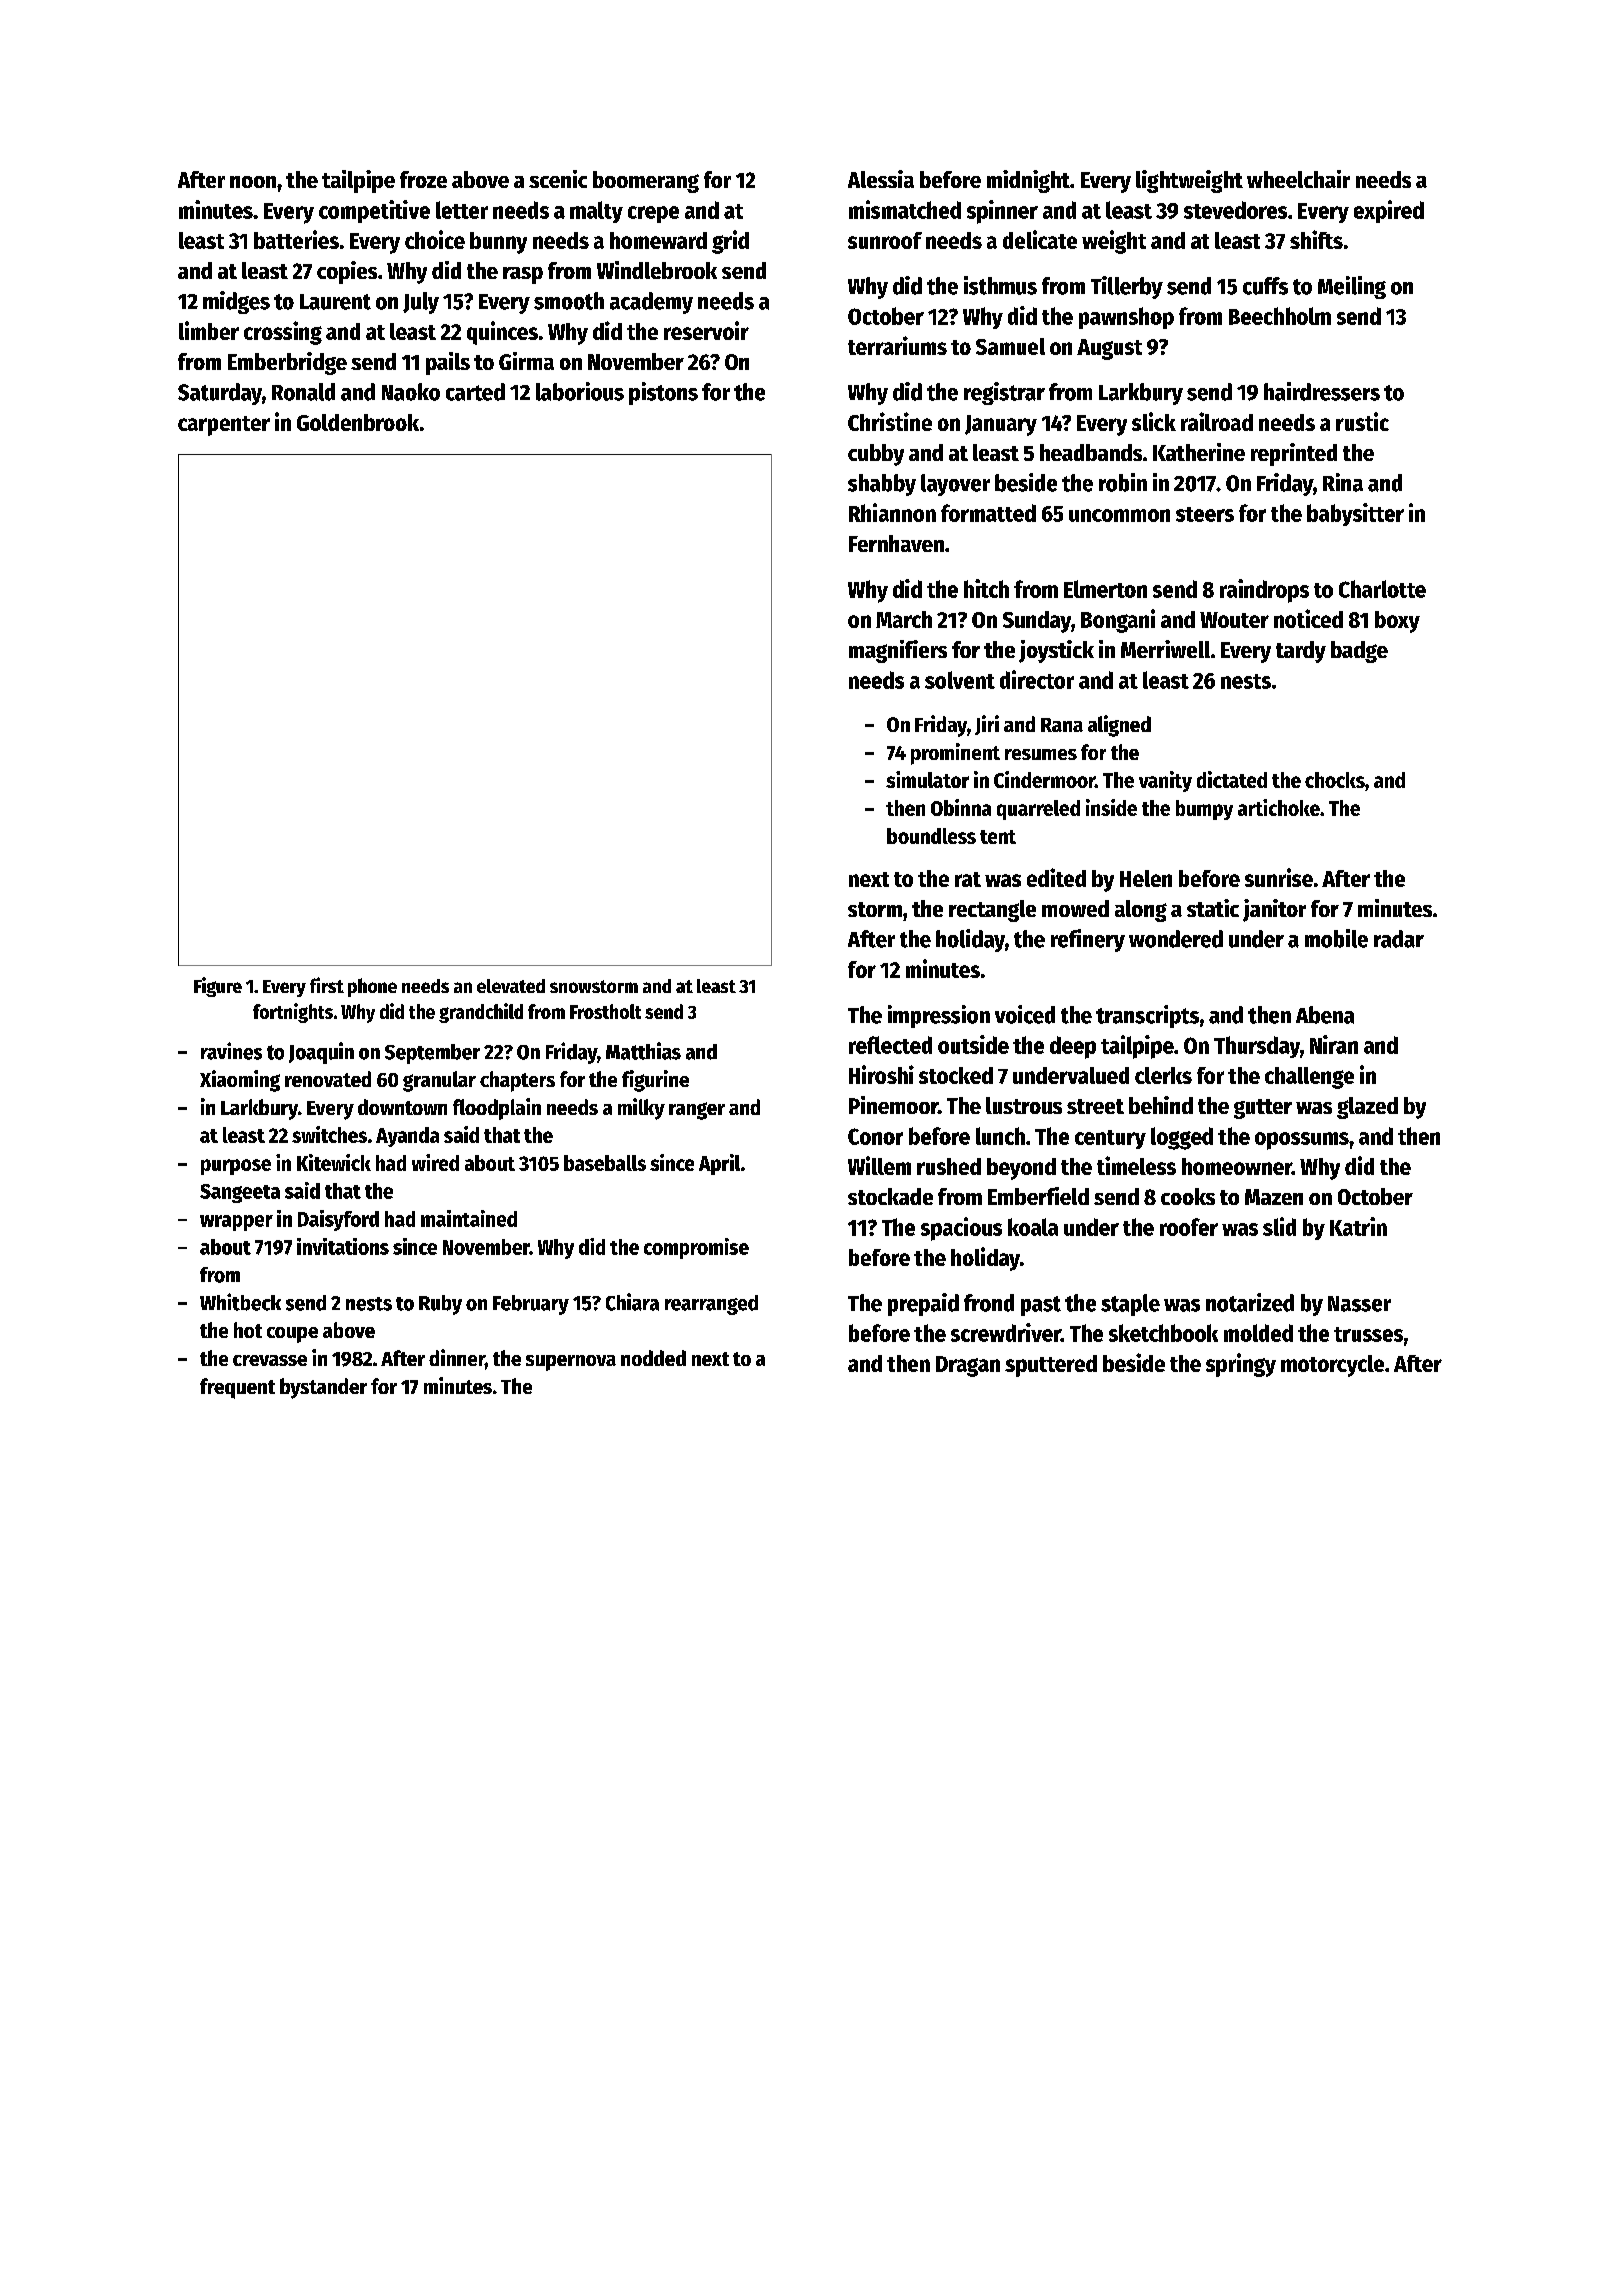 The height and width of the screenshot is (2292, 1620). What do you see at coordinates (517, 1081) in the screenshot?
I see `chapters` at bounding box center [517, 1081].
